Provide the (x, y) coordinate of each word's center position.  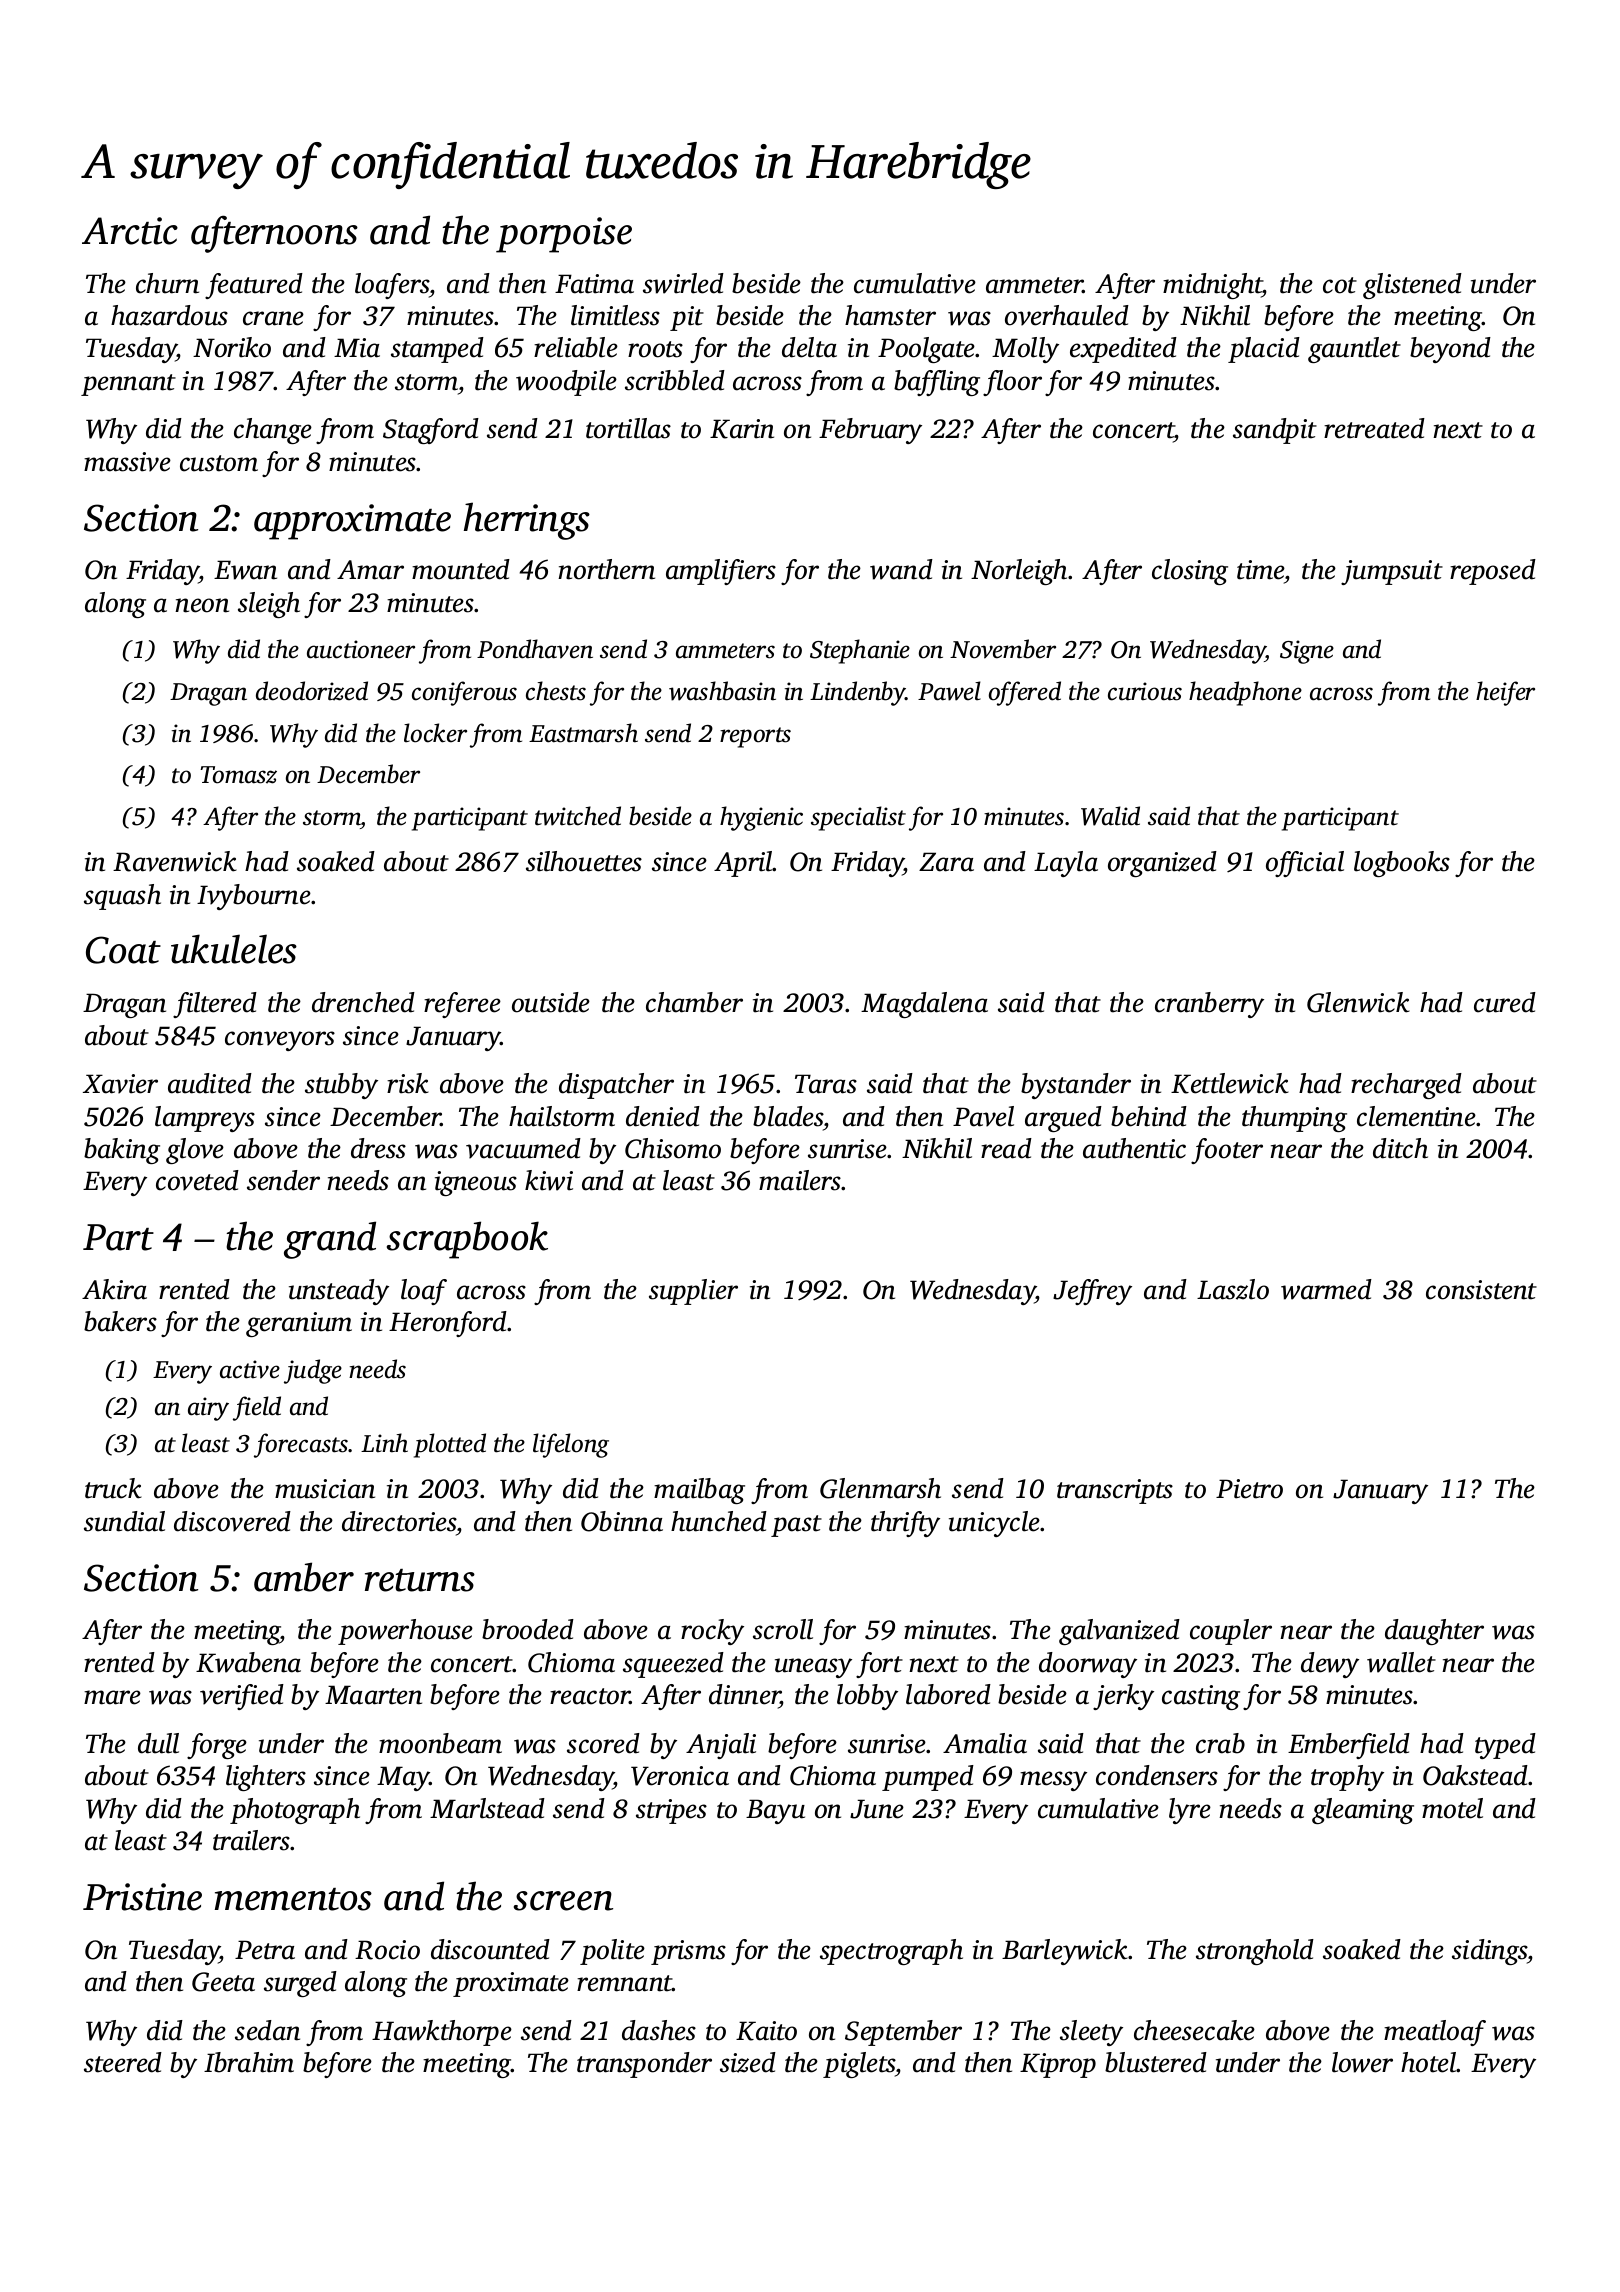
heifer (1505, 693)
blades (788, 1116)
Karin (742, 429)
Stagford (431, 431)
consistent (1481, 1290)
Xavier (120, 1084)
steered (123, 2062)
